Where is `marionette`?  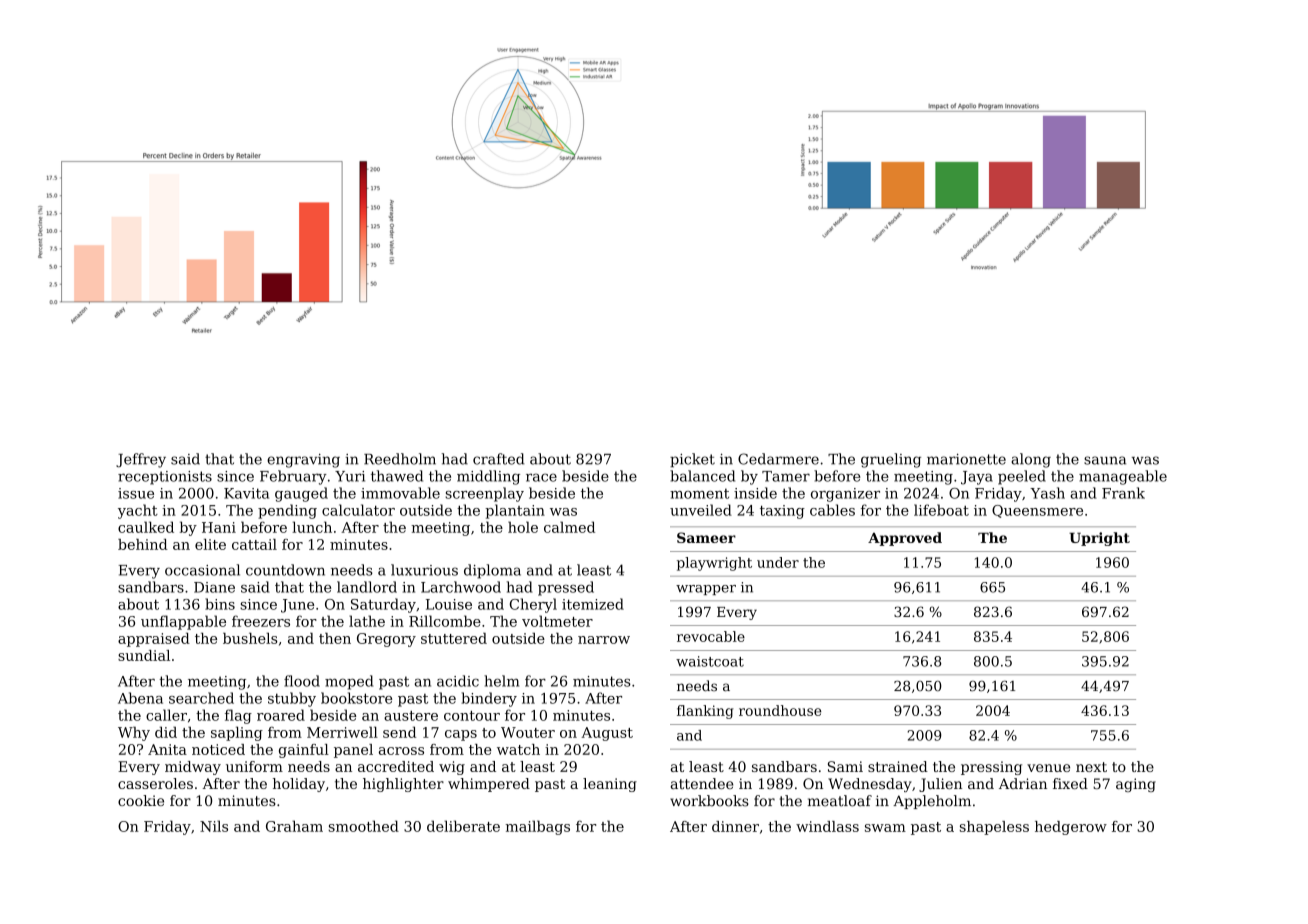
marionette is located at coordinates (966, 459).
